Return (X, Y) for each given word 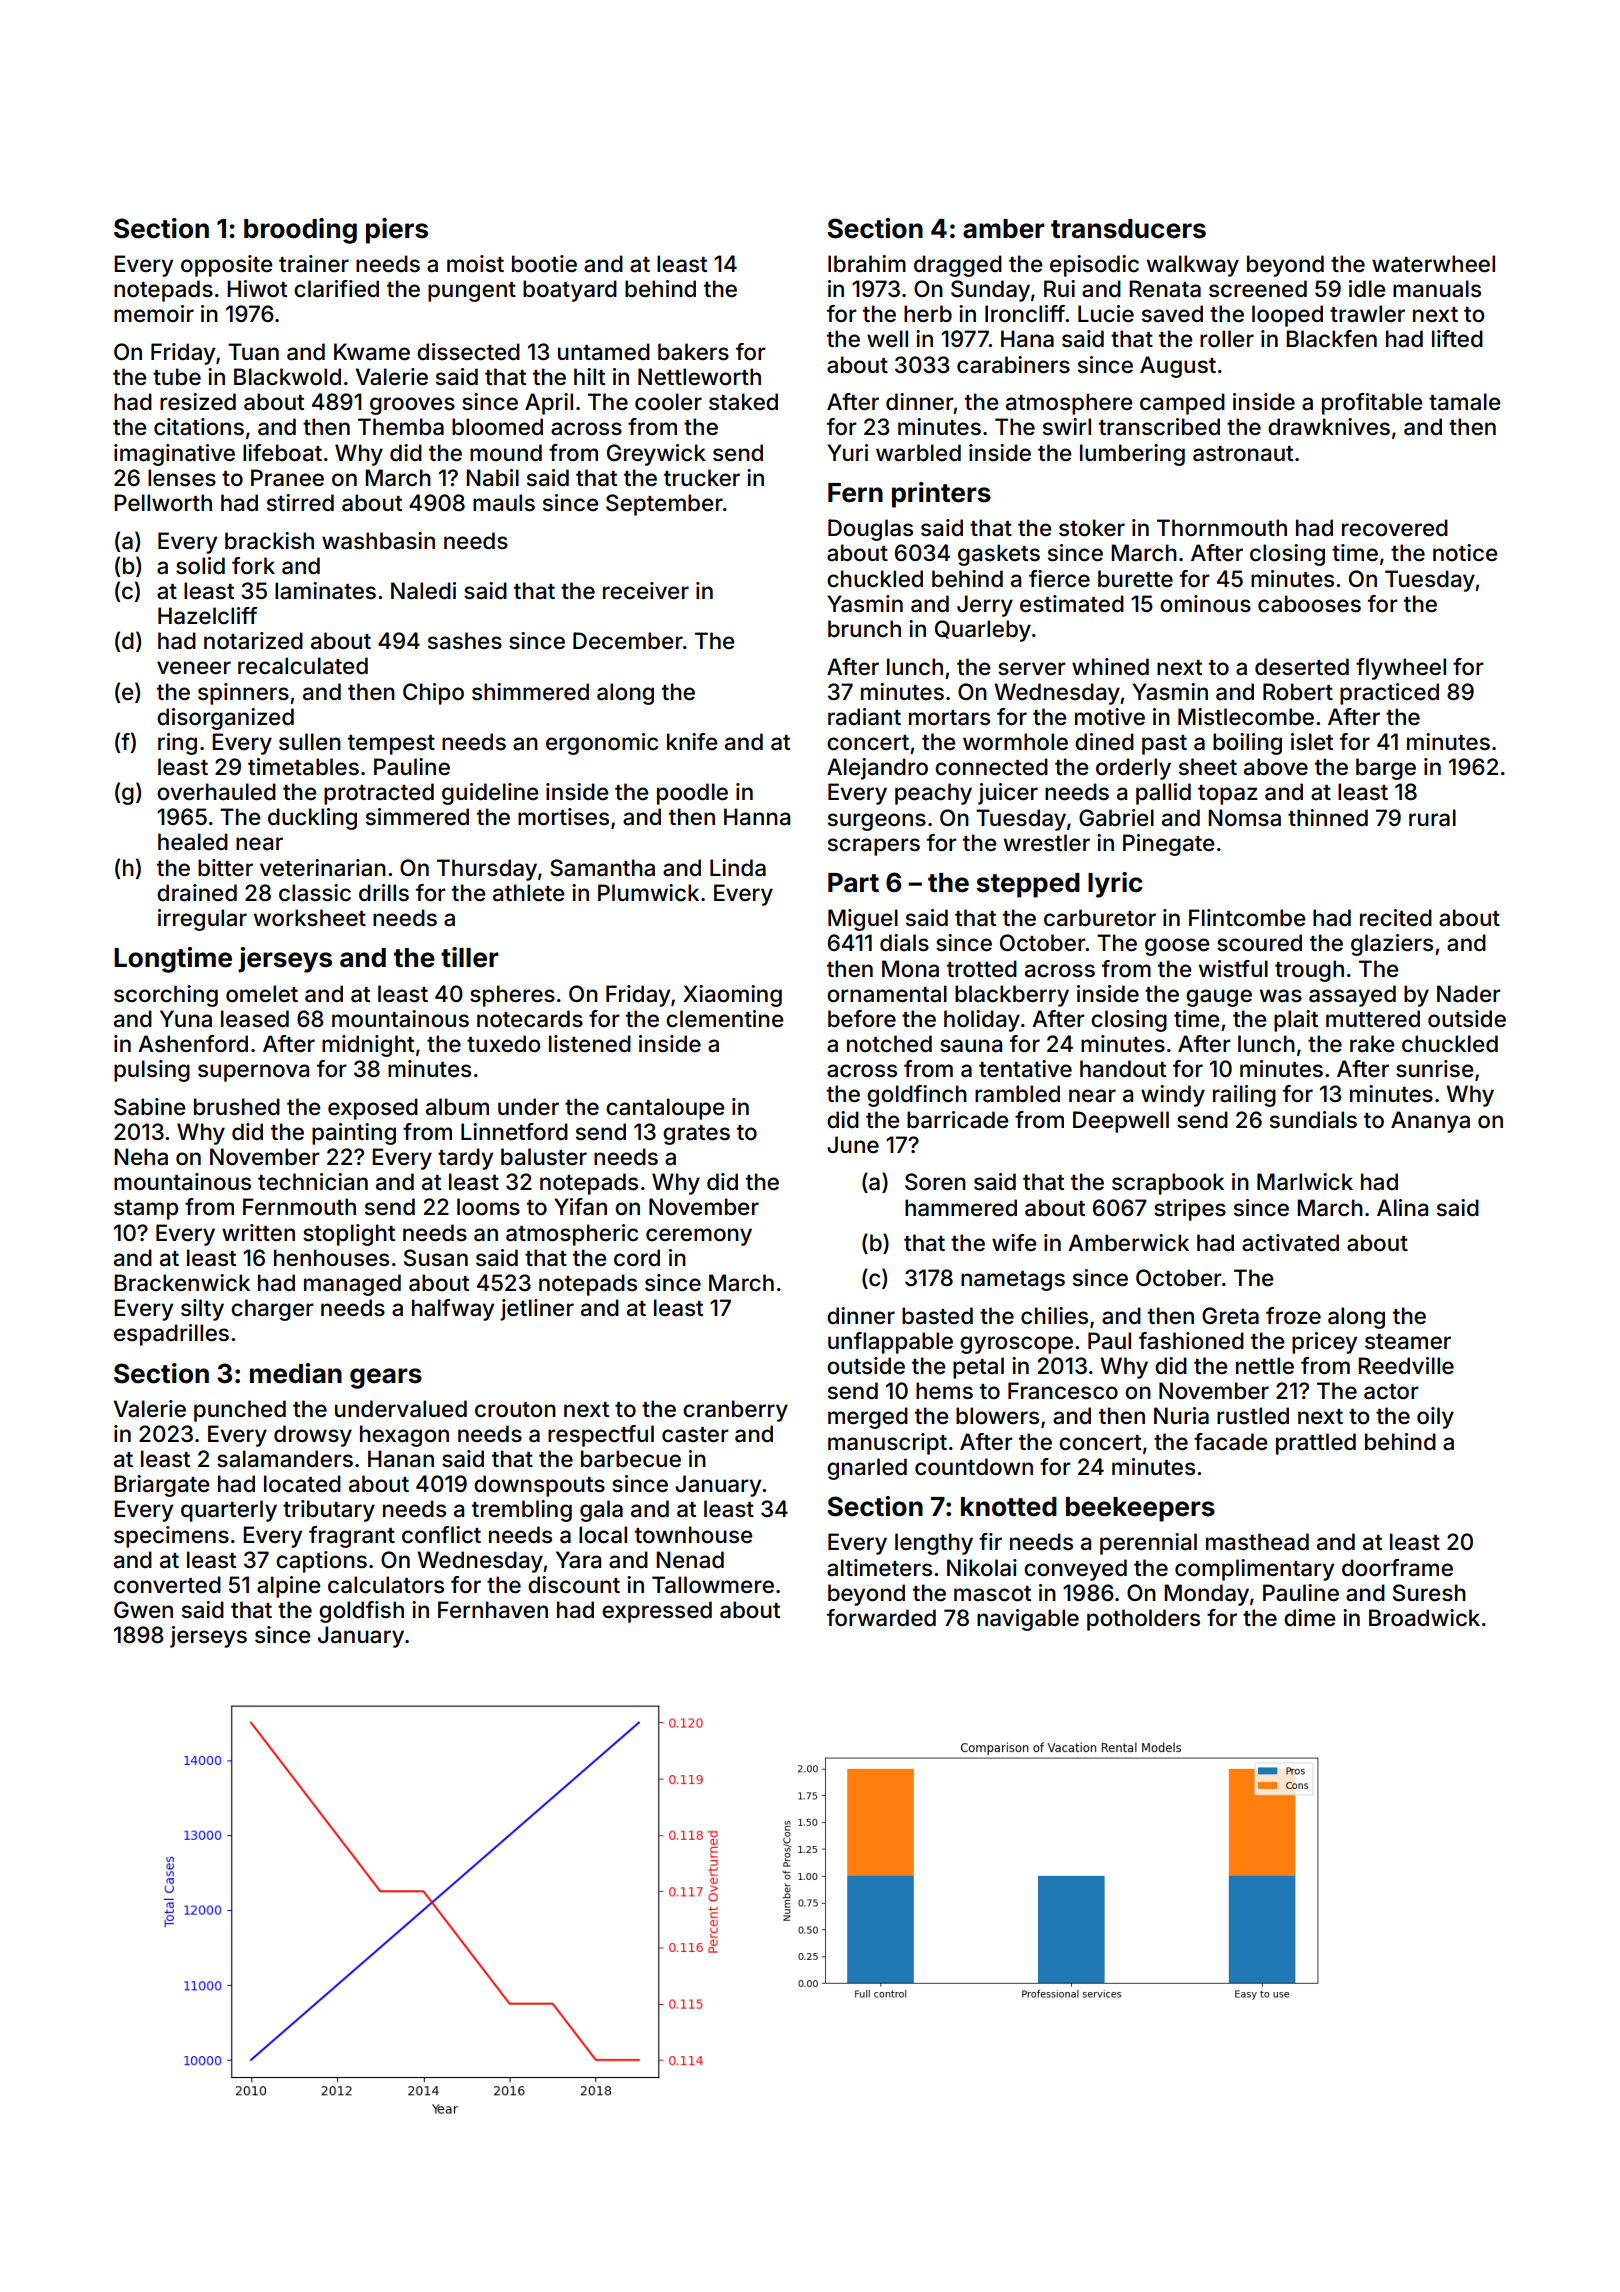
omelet (262, 994)
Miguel (863, 920)
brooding (300, 231)
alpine (289, 1587)
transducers (1128, 229)
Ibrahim (867, 264)
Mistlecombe (1246, 717)
